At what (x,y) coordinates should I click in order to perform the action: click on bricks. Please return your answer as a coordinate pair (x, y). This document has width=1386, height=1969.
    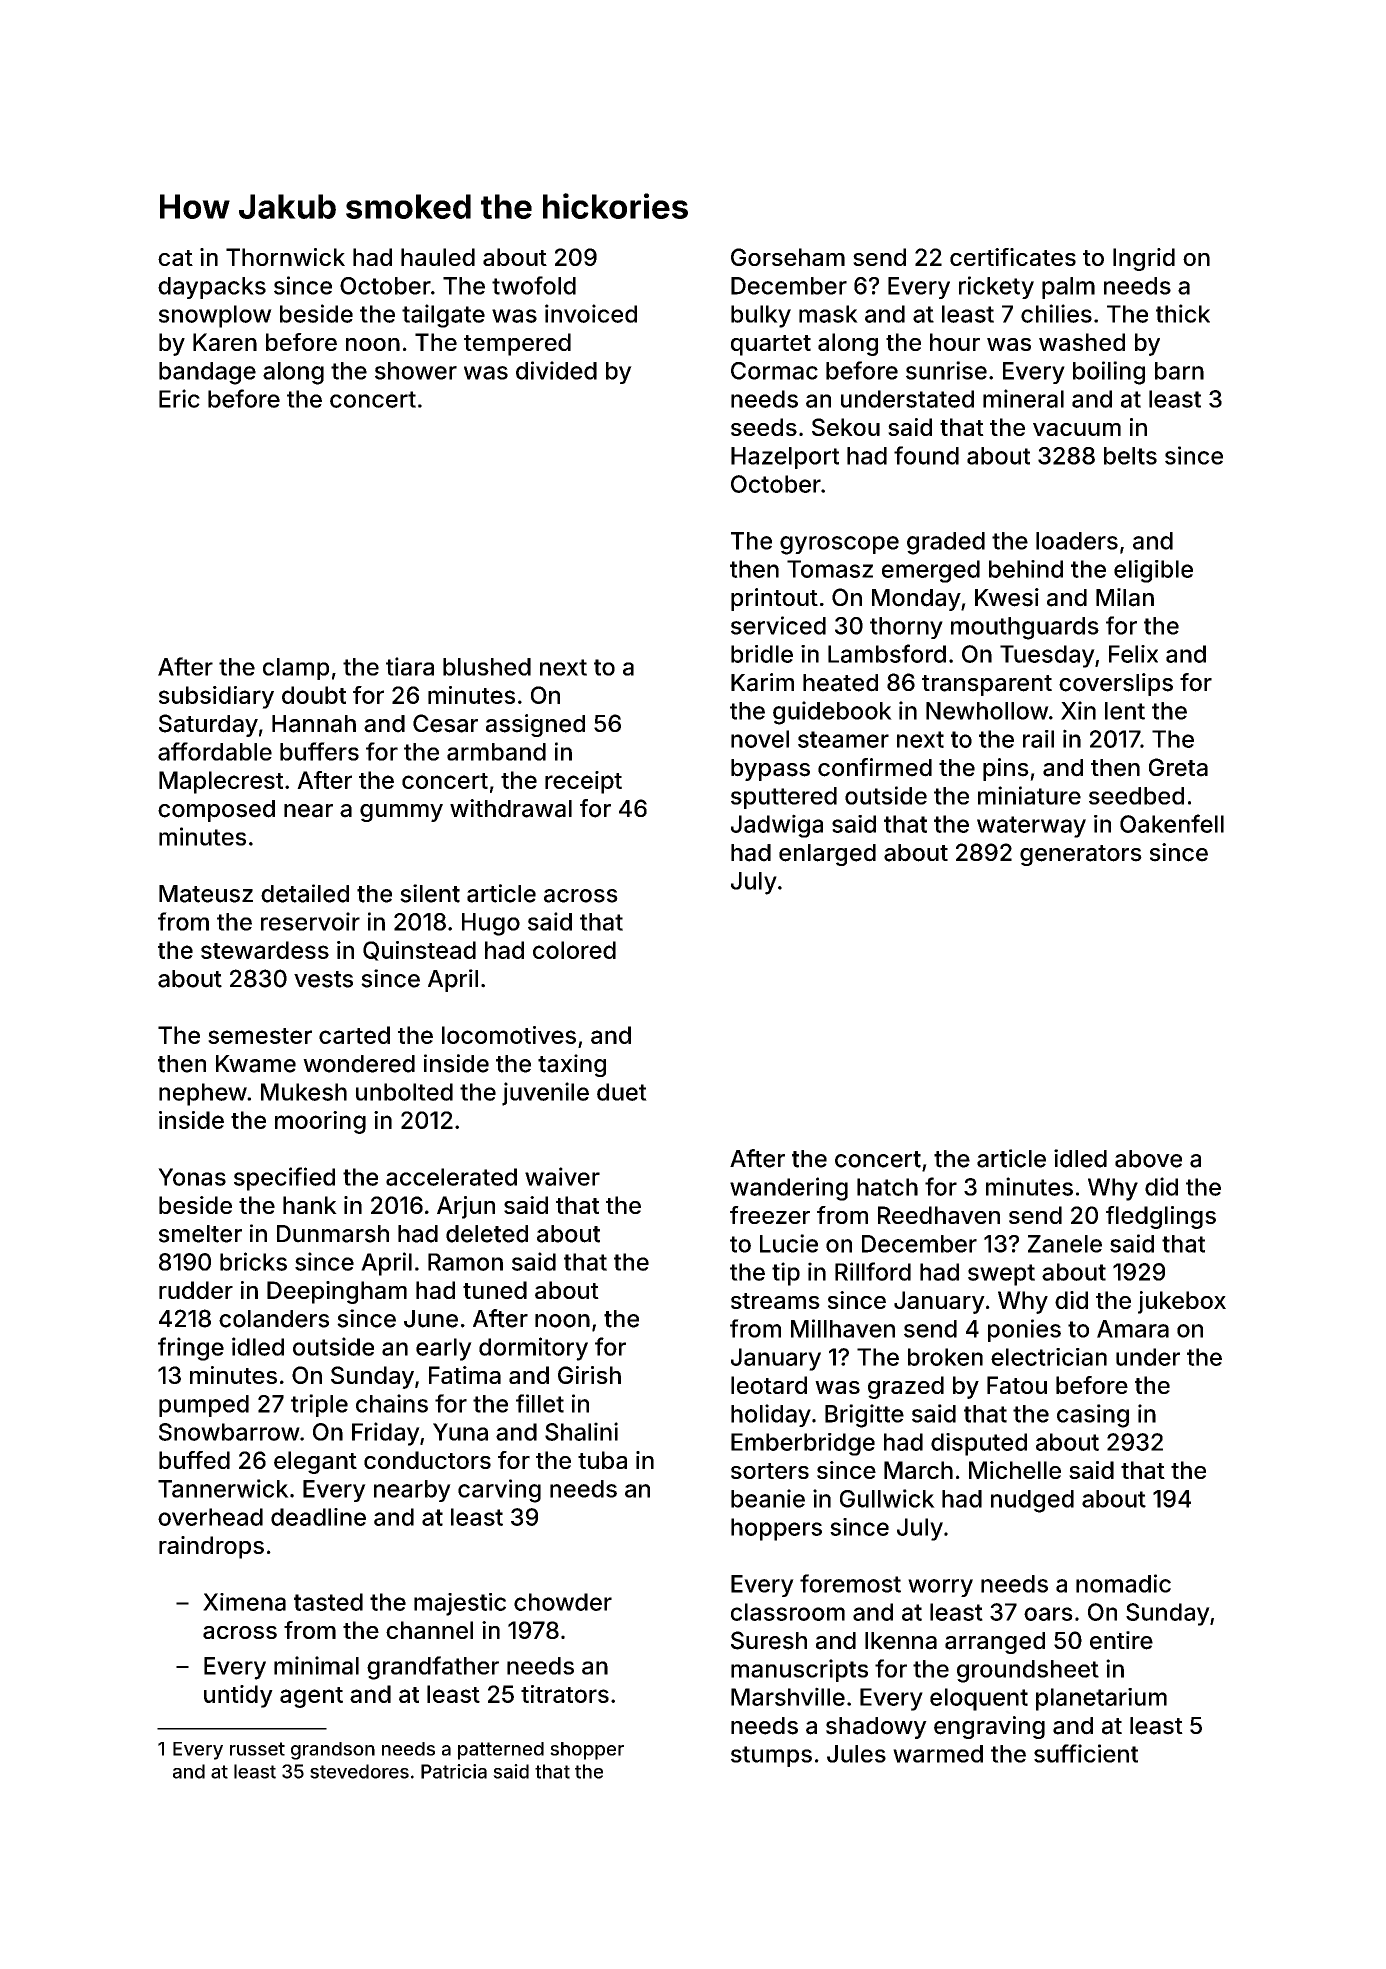
    Looking at the image, I should click on (253, 1261).
